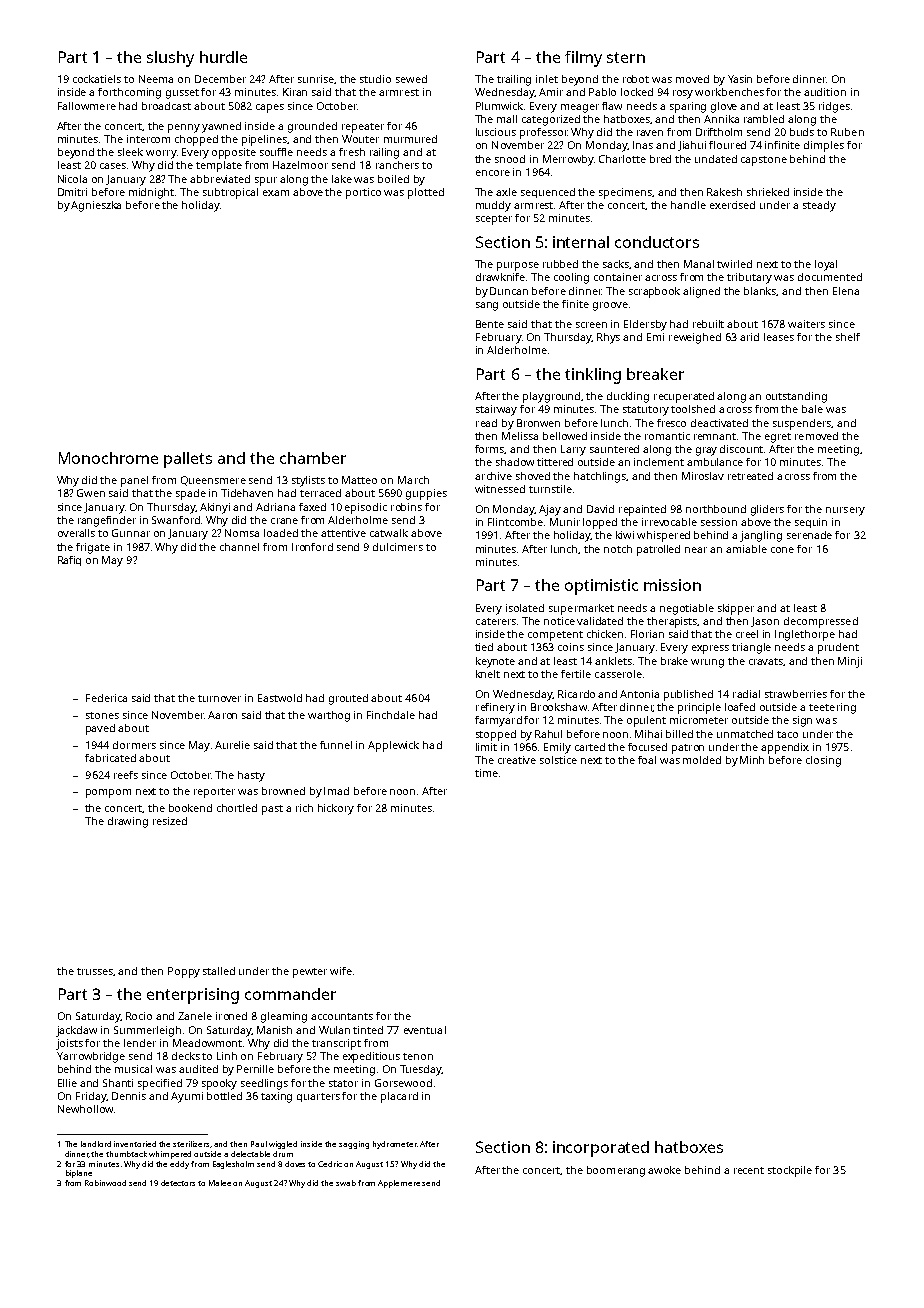  Describe the element at coordinates (752, 760) in the document. I see `Minh` at that location.
